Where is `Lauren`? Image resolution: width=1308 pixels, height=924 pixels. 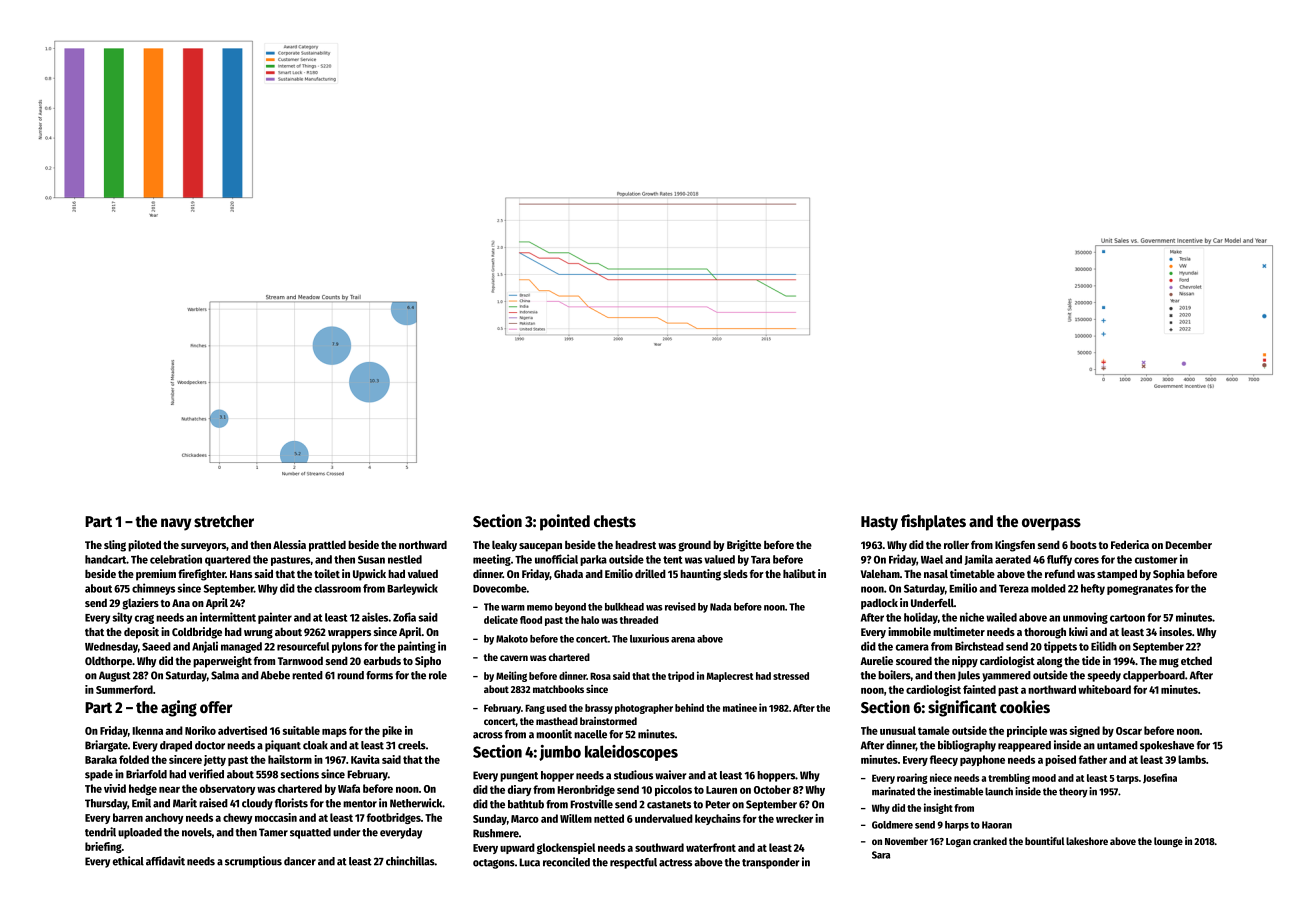
Lauren is located at coordinates (721, 790).
